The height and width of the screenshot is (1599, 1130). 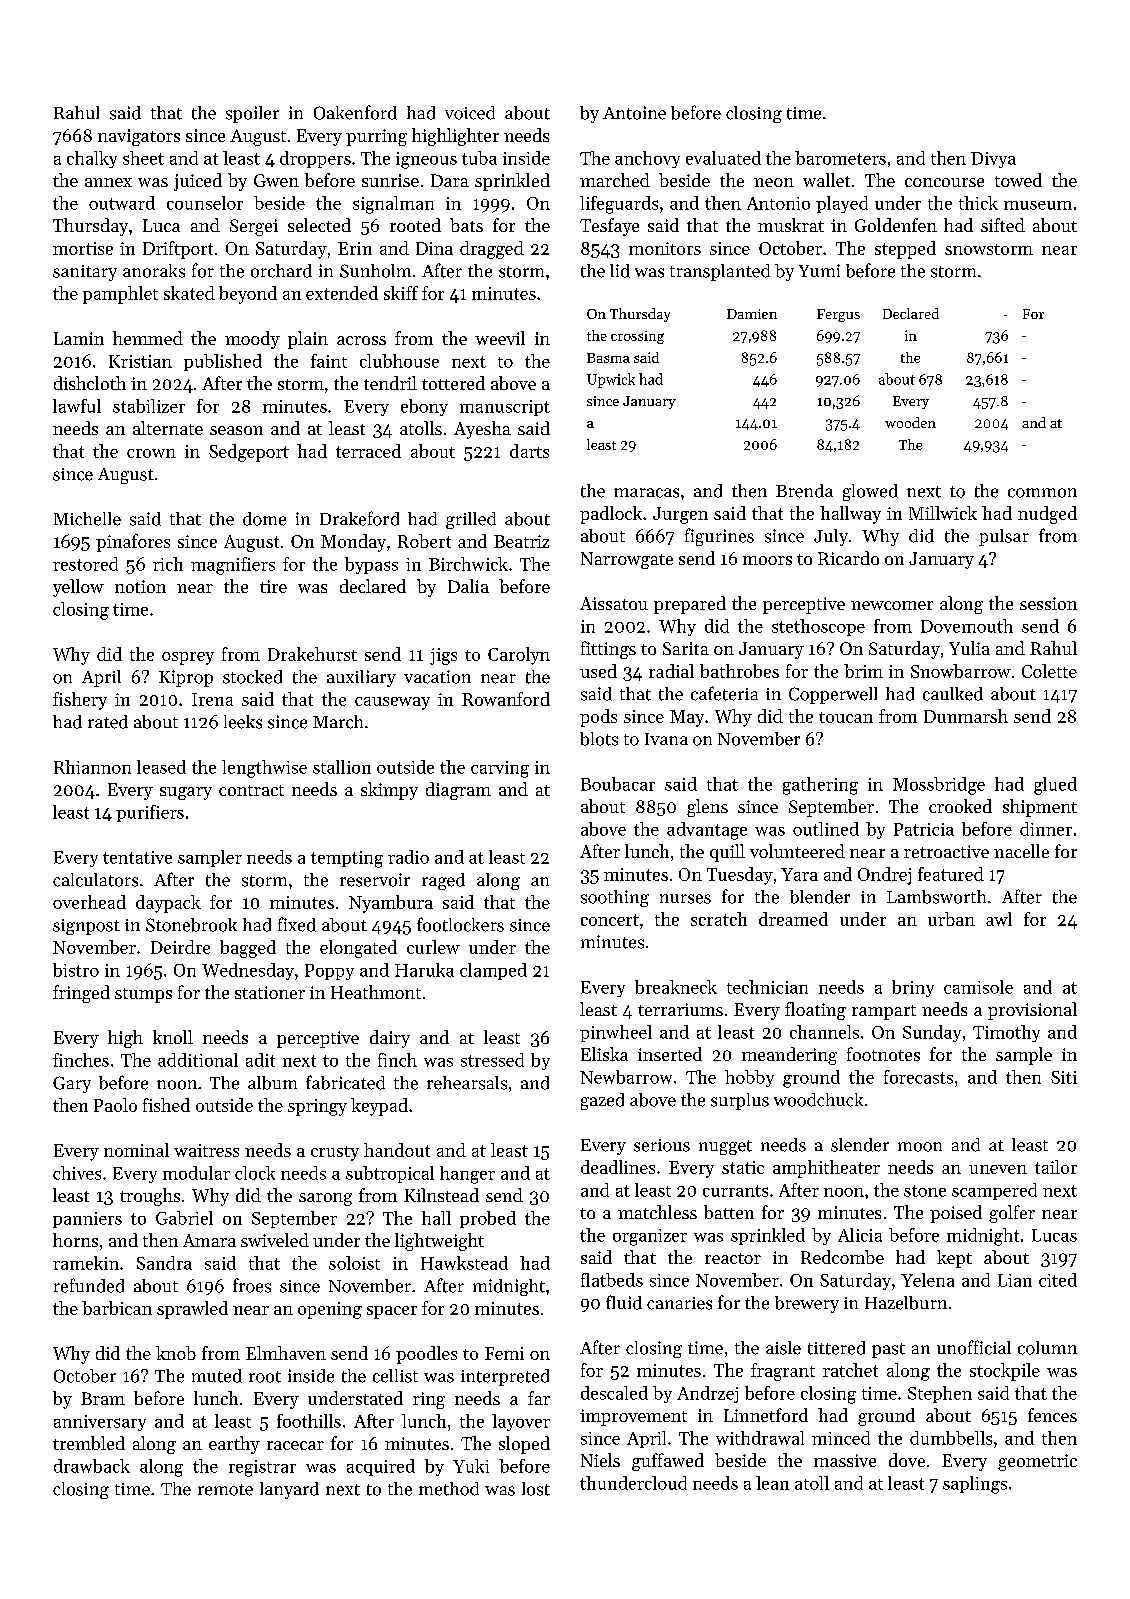 What do you see at coordinates (90, 383) in the screenshot?
I see `dishcloth` at bounding box center [90, 383].
